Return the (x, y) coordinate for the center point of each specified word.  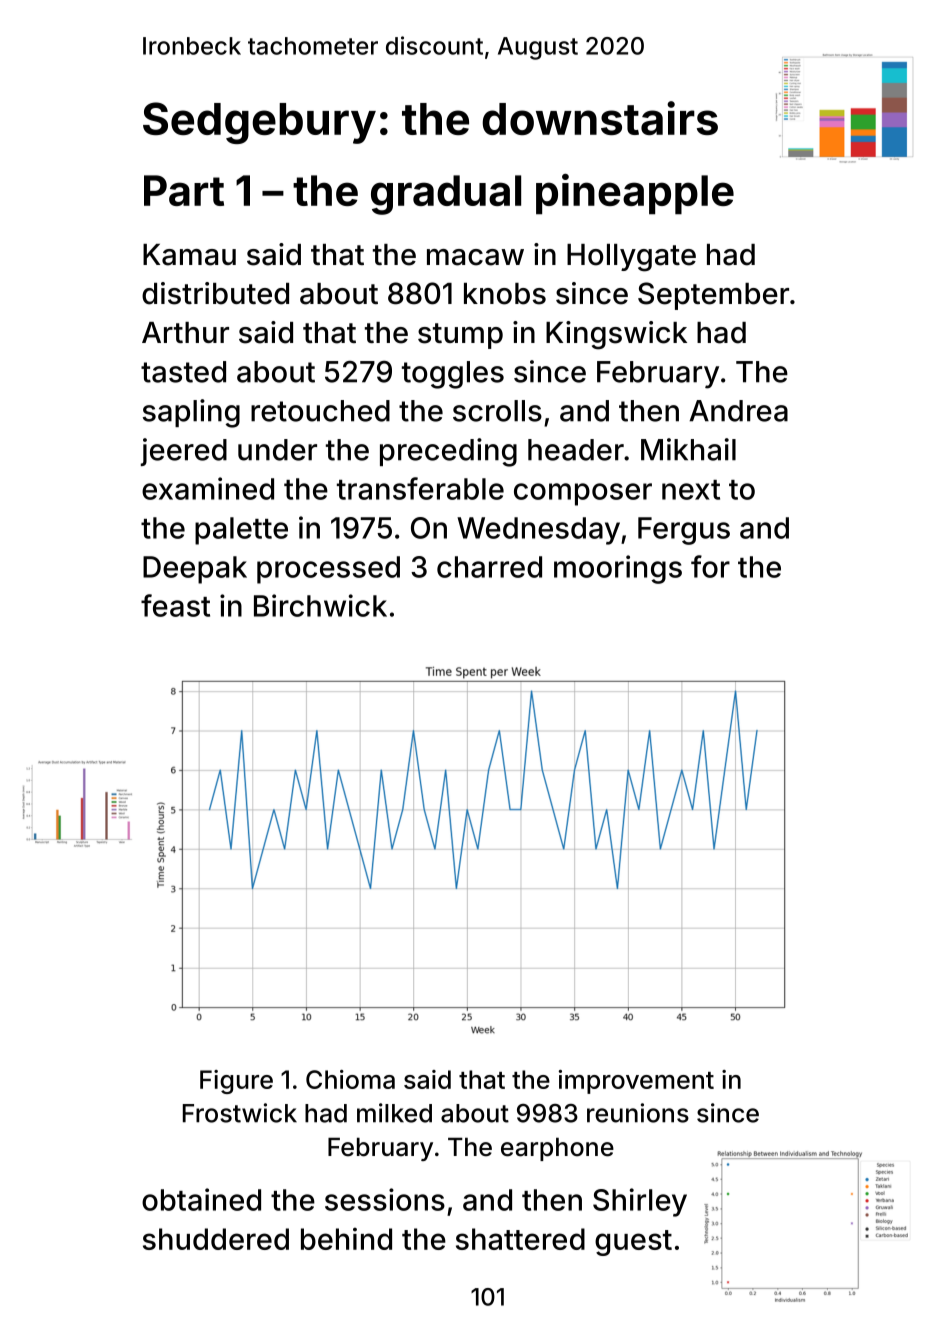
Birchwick (320, 605)
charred (489, 567)
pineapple (635, 194)
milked (394, 1113)
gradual (446, 195)
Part (184, 190)
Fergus (684, 531)
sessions (385, 1199)
